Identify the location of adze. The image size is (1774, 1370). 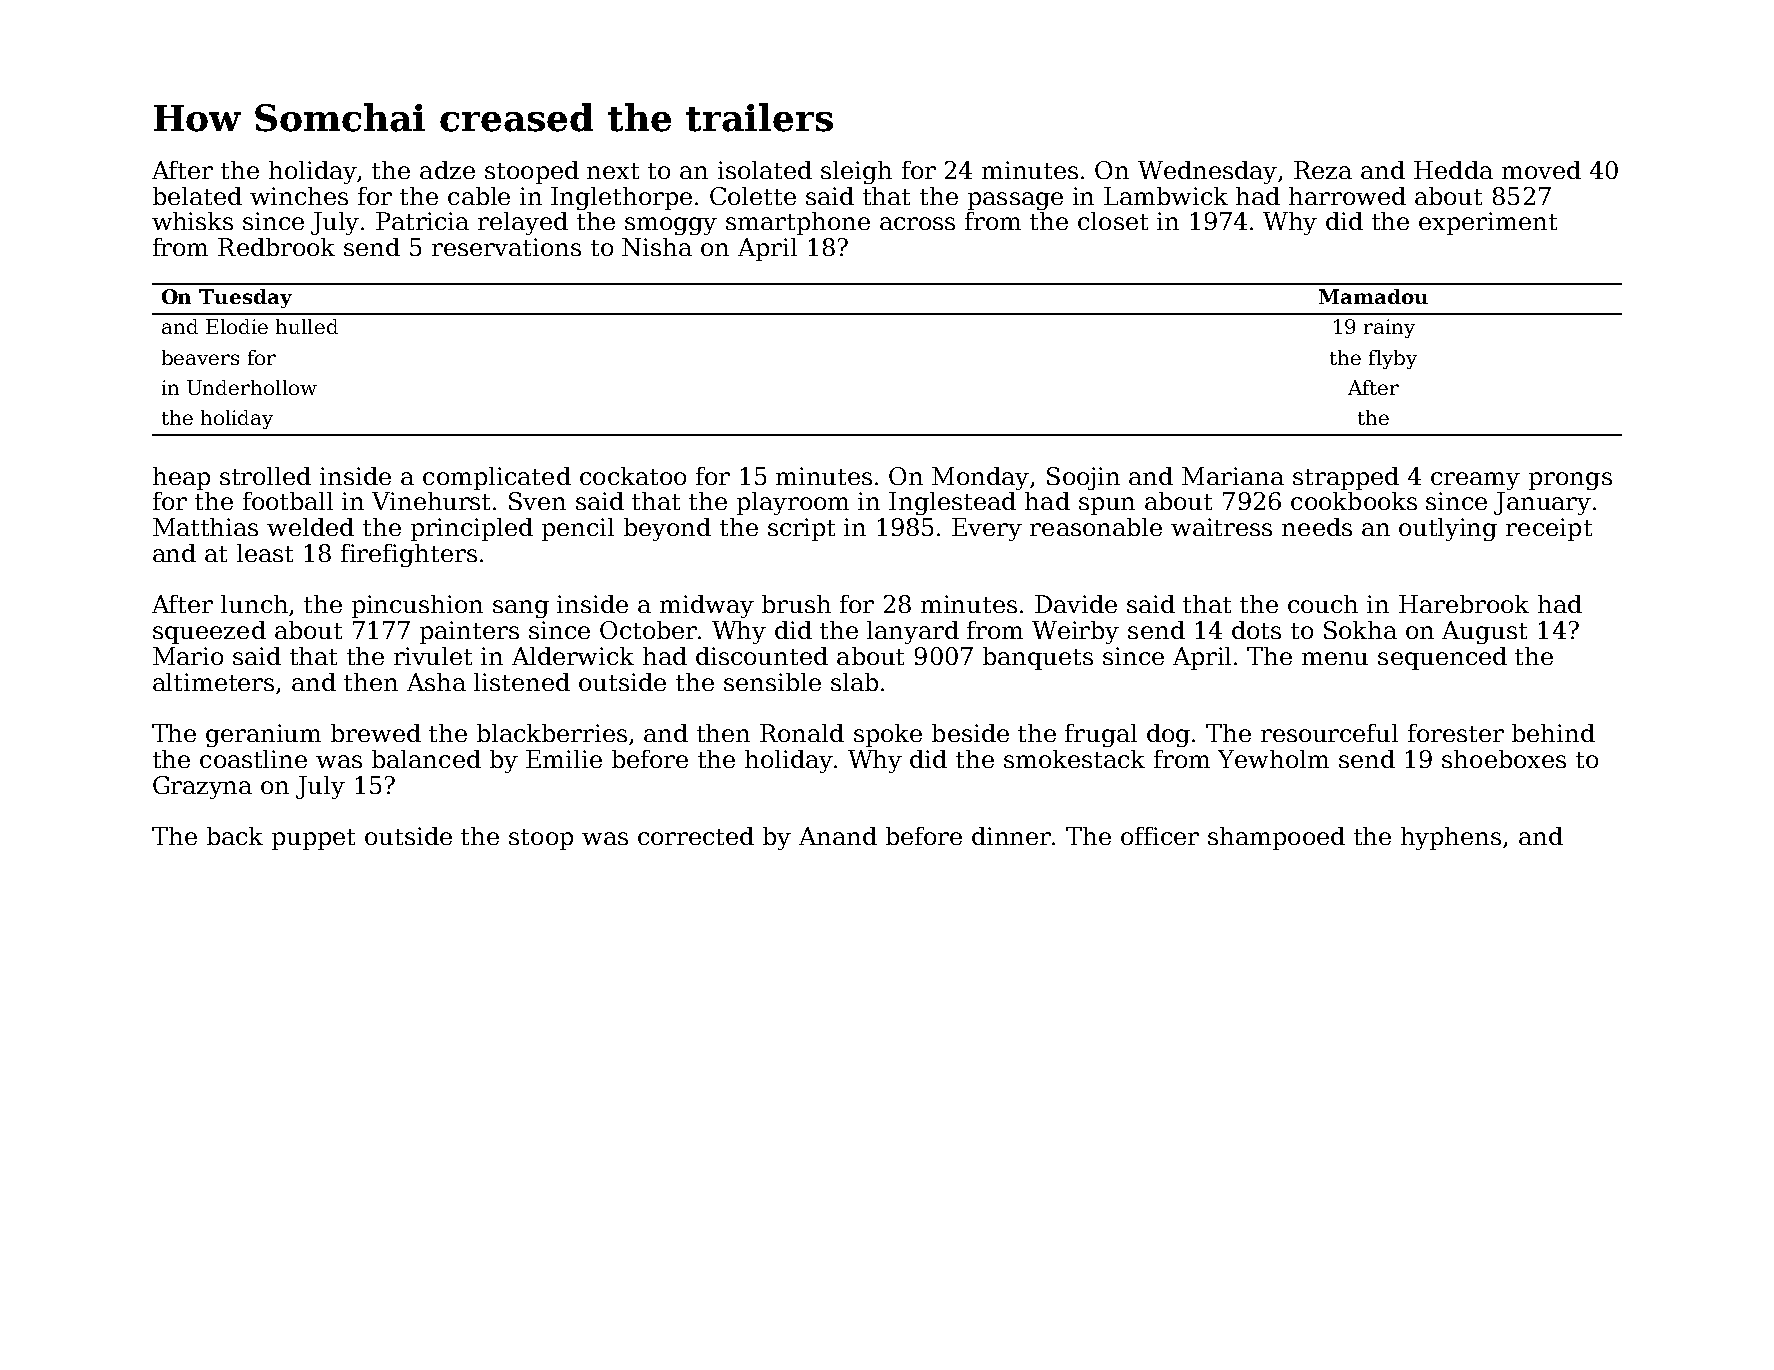
(447, 170).
